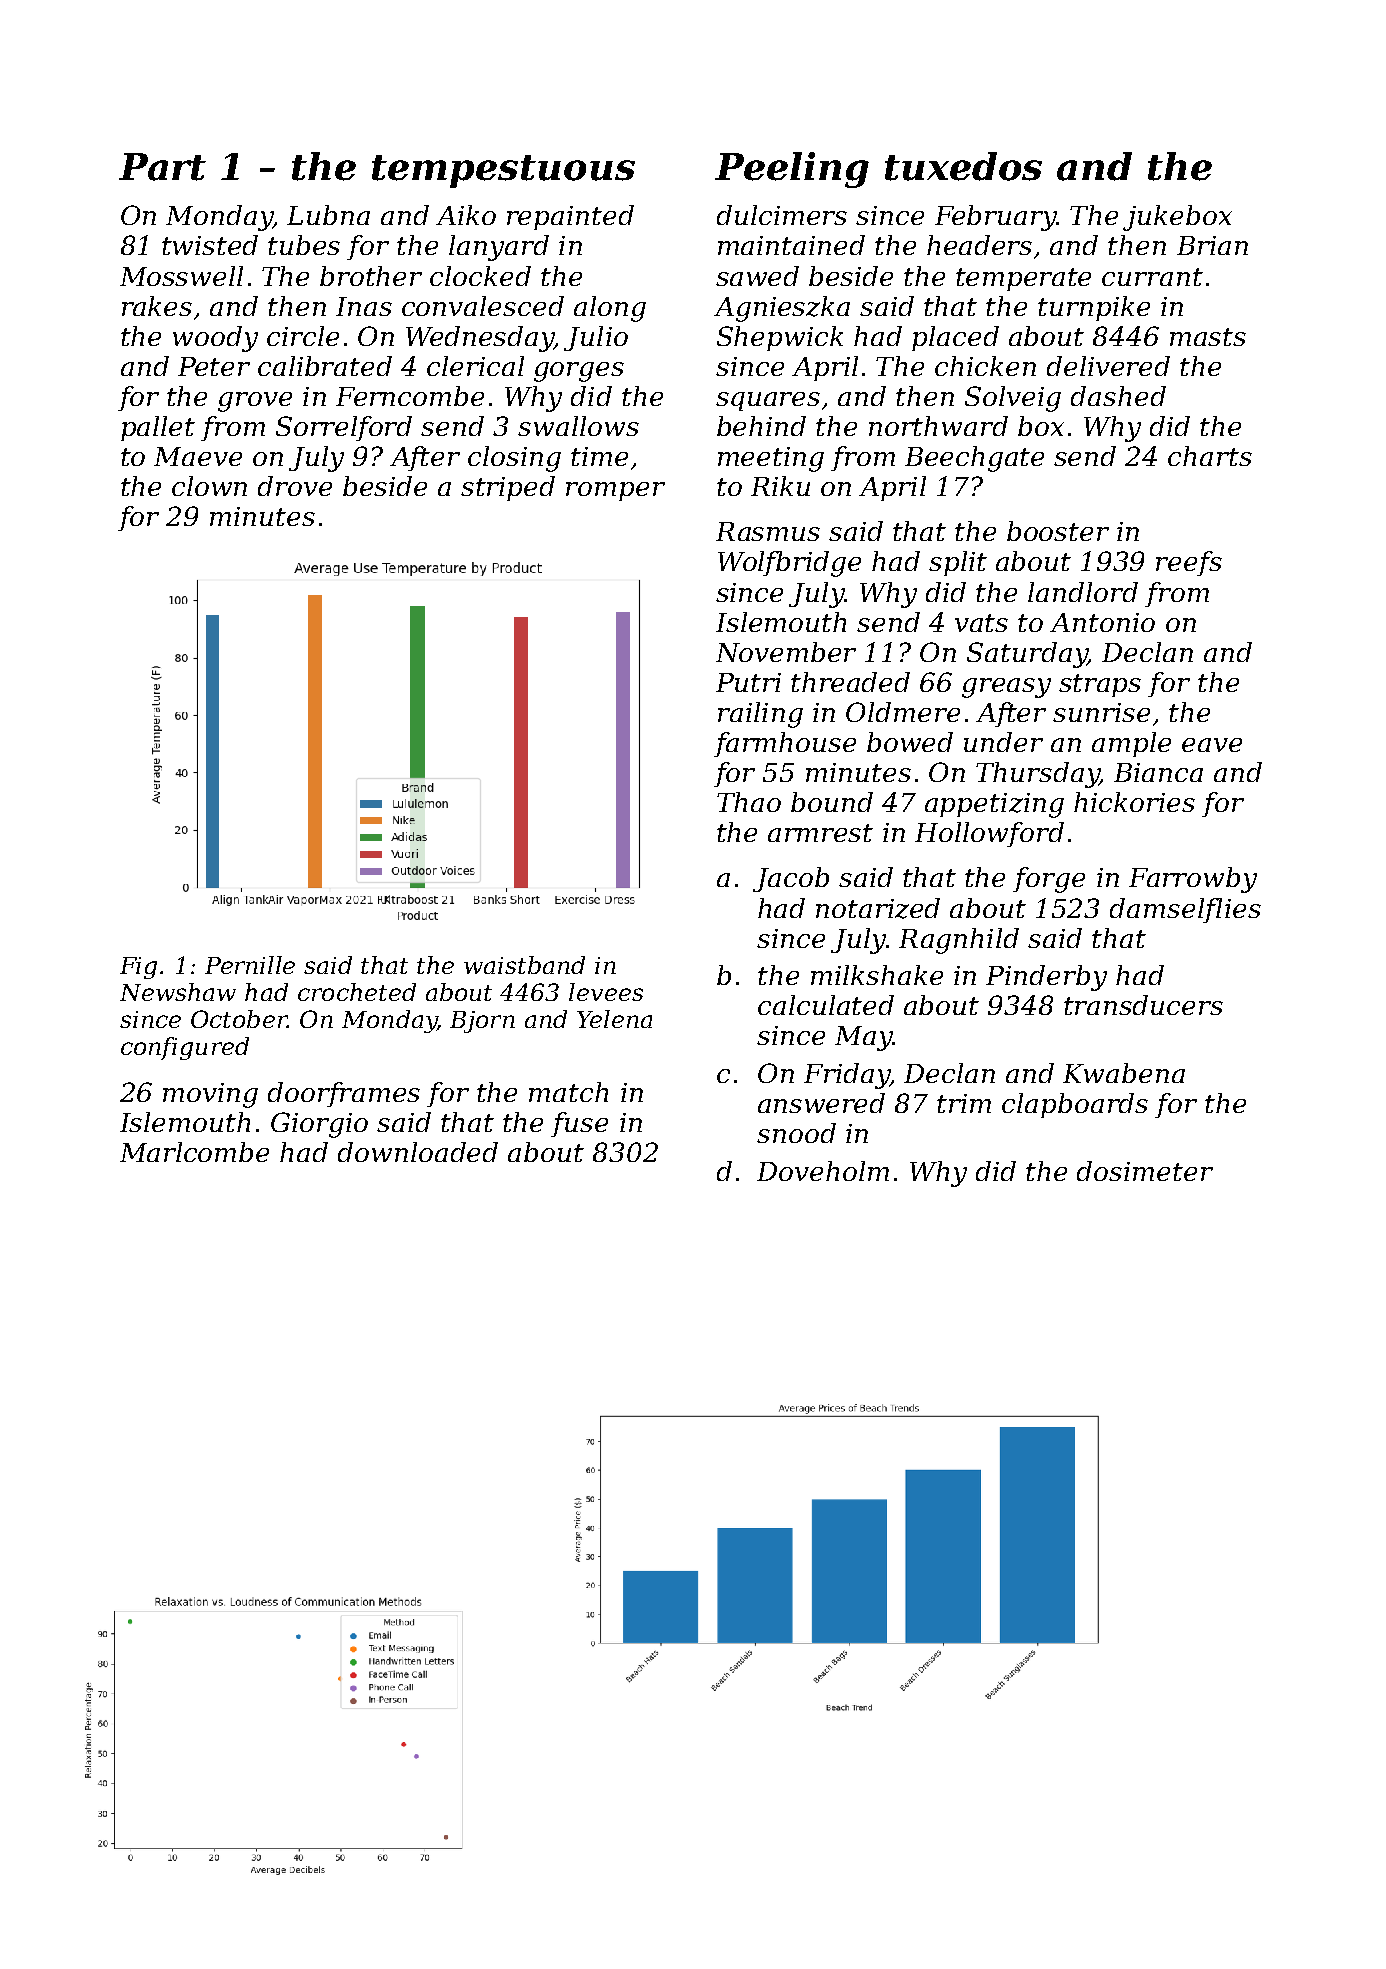 Image resolution: width=1386 pixels, height=1969 pixels. Describe the element at coordinates (303, 336) in the screenshot. I see `circle` at that location.
